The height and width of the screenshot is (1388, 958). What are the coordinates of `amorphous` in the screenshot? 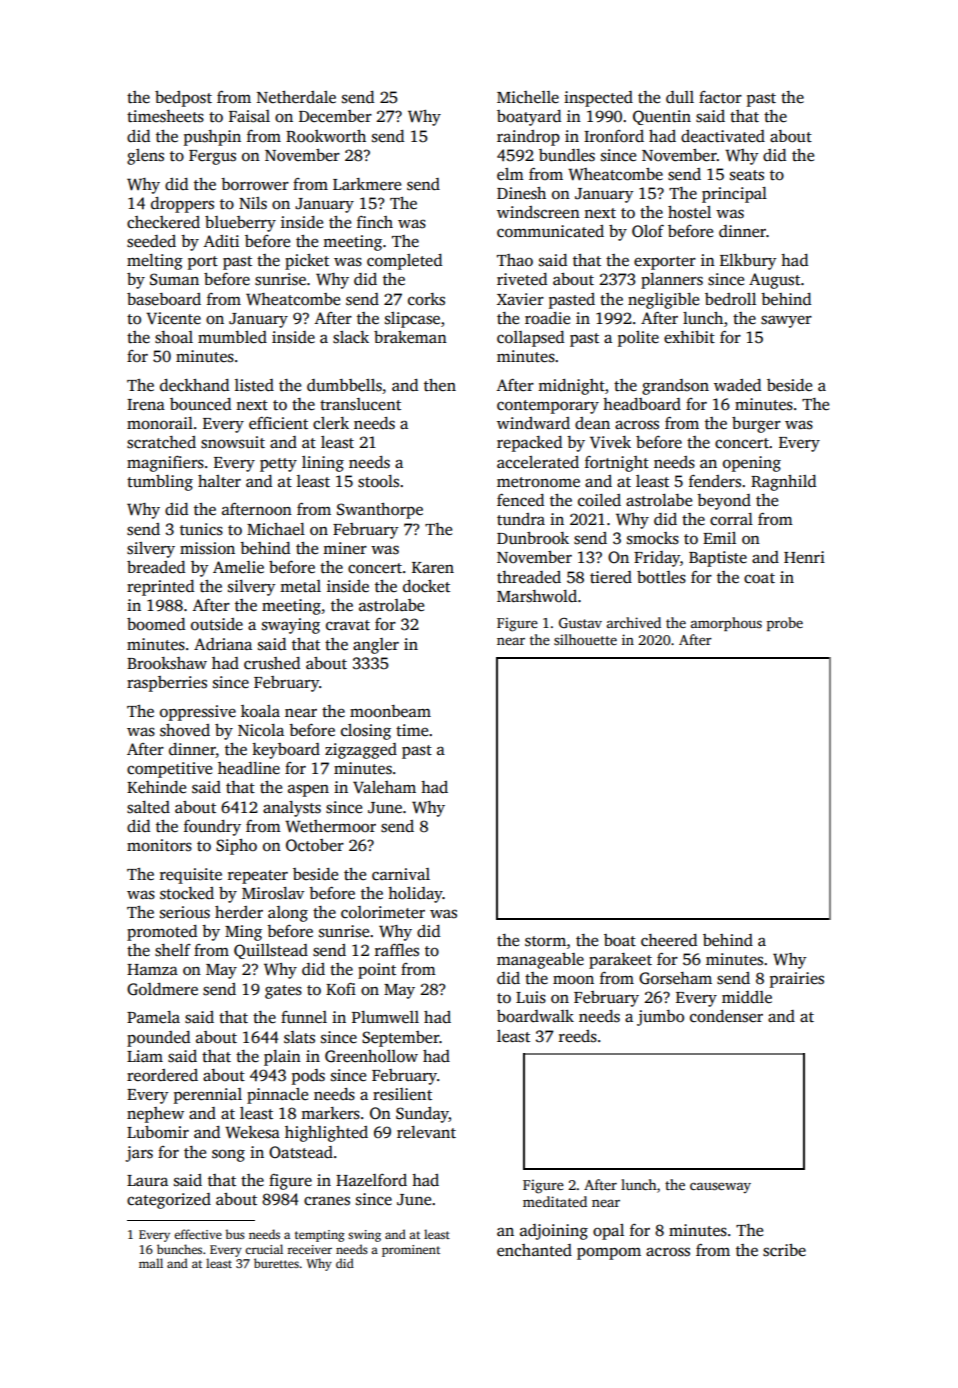 It's located at (726, 624).
